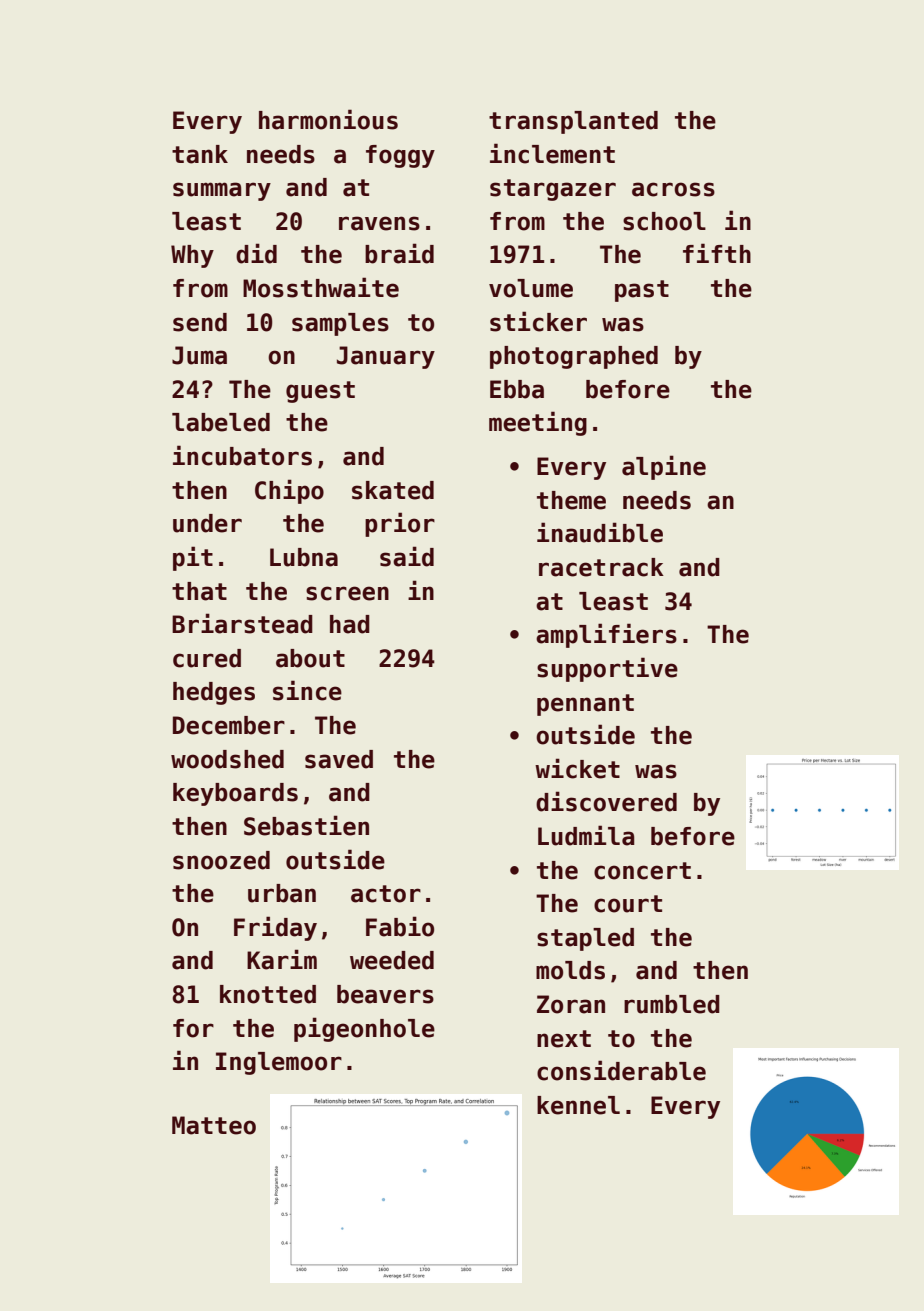 The image size is (924, 1311). Describe the element at coordinates (673, 189) in the screenshot. I see `across` at that location.
